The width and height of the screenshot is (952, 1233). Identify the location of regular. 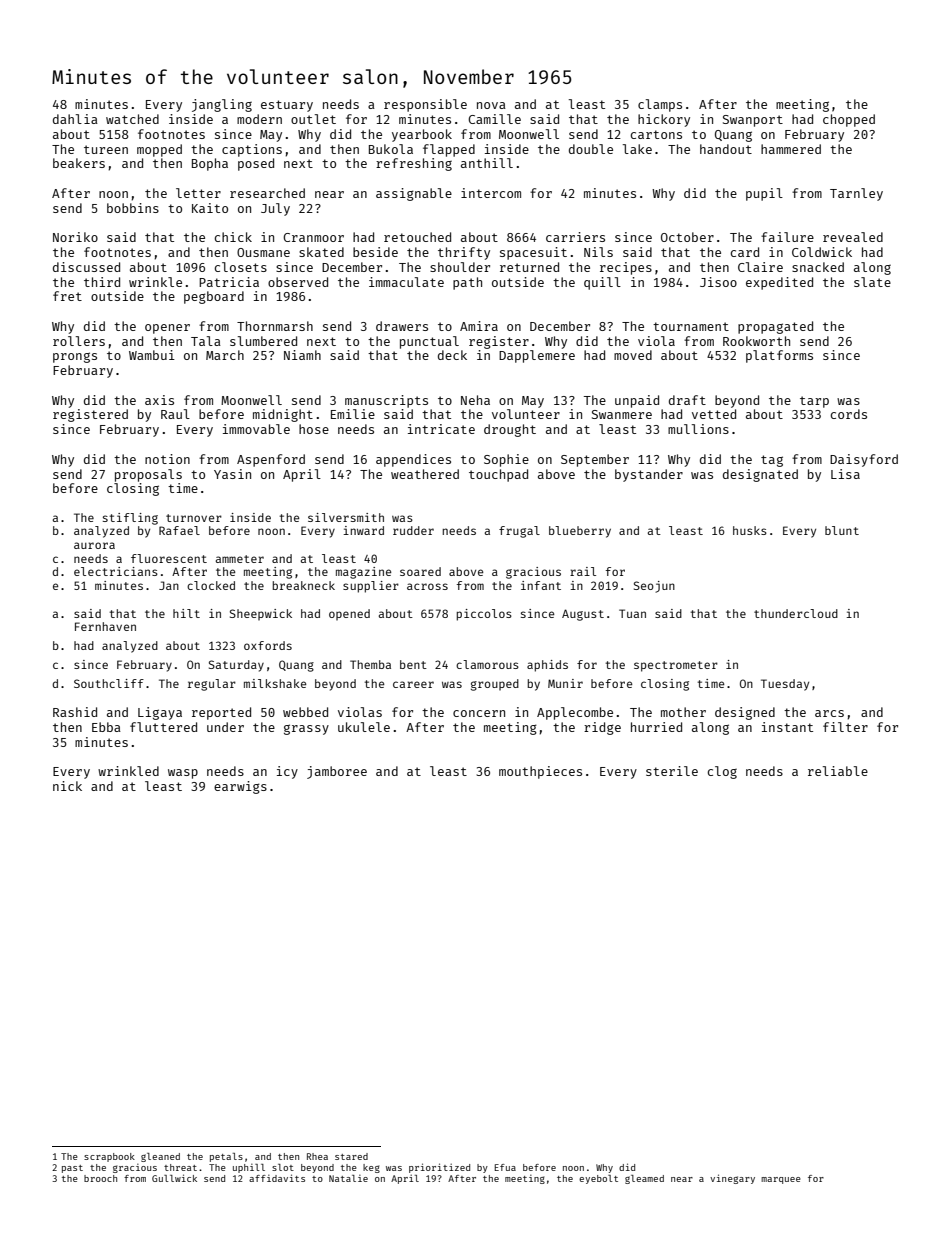
(212, 685).
